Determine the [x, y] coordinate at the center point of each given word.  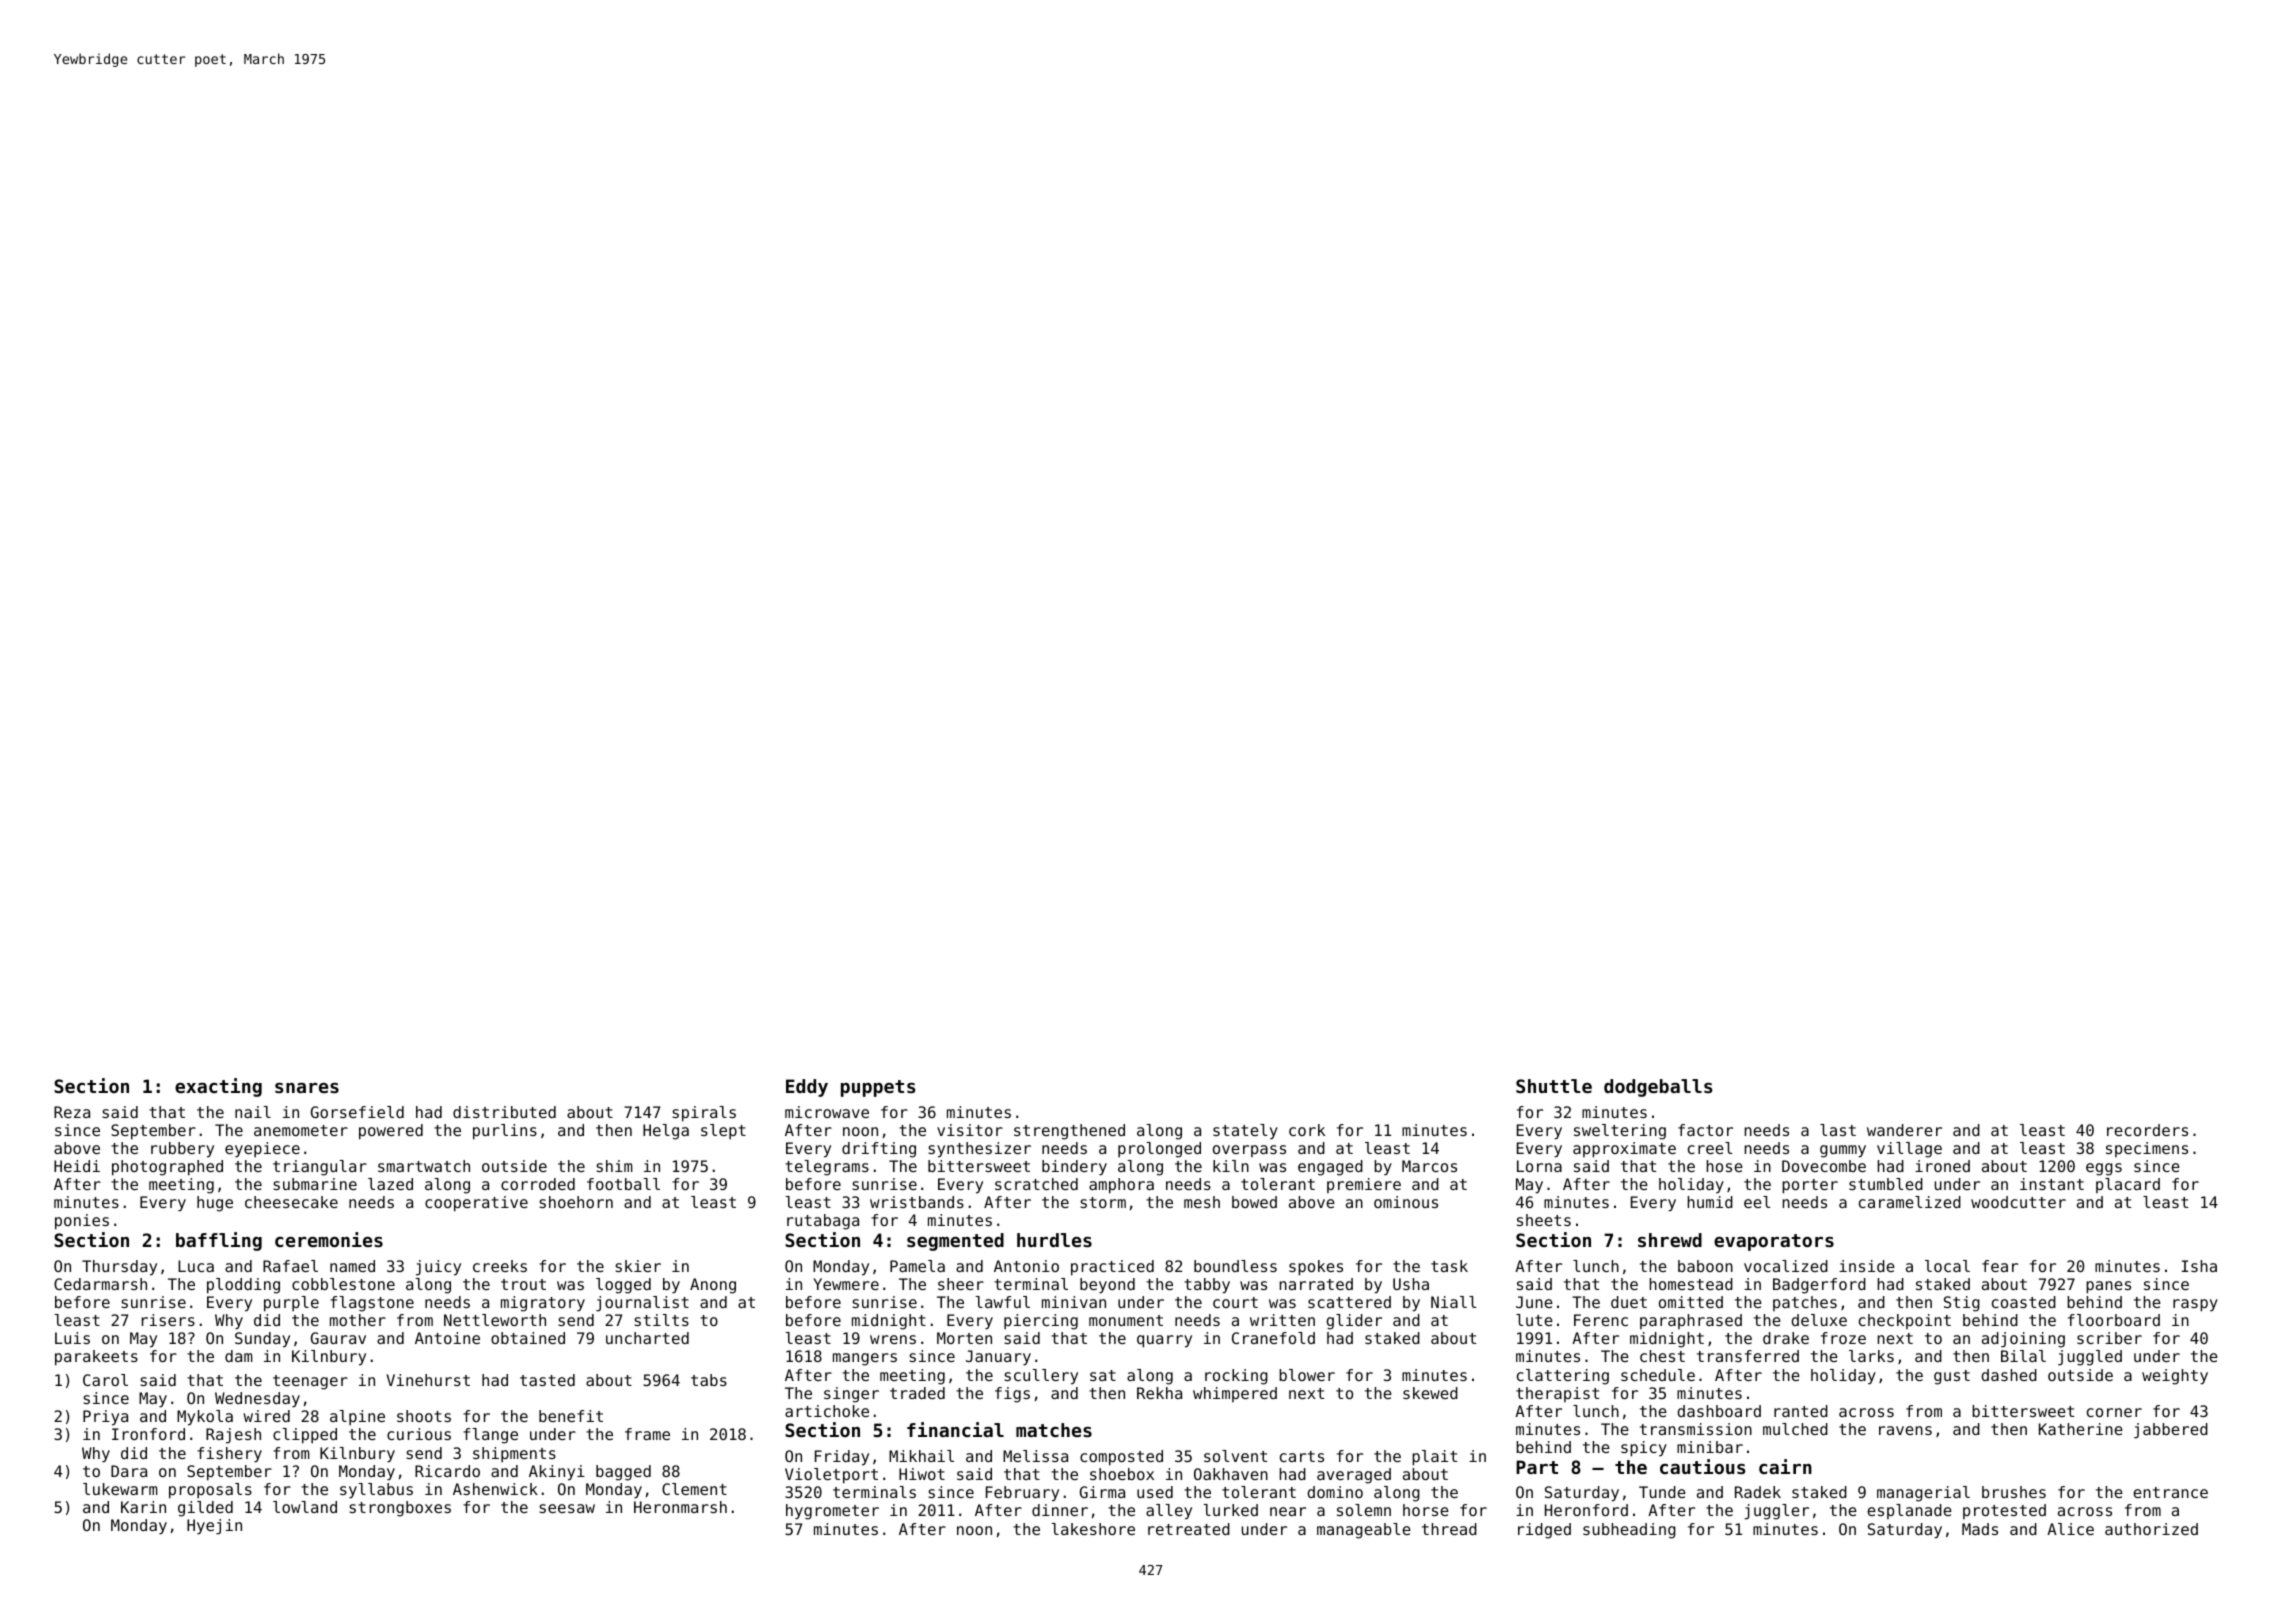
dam [239, 1356]
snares [307, 1088]
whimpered [1235, 1394]
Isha [2199, 1266]
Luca [196, 1266]
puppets [878, 1088]
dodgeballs [1658, 1088]
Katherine [2081, 1429]
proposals [210, 1491]
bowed [1254, 1202]
